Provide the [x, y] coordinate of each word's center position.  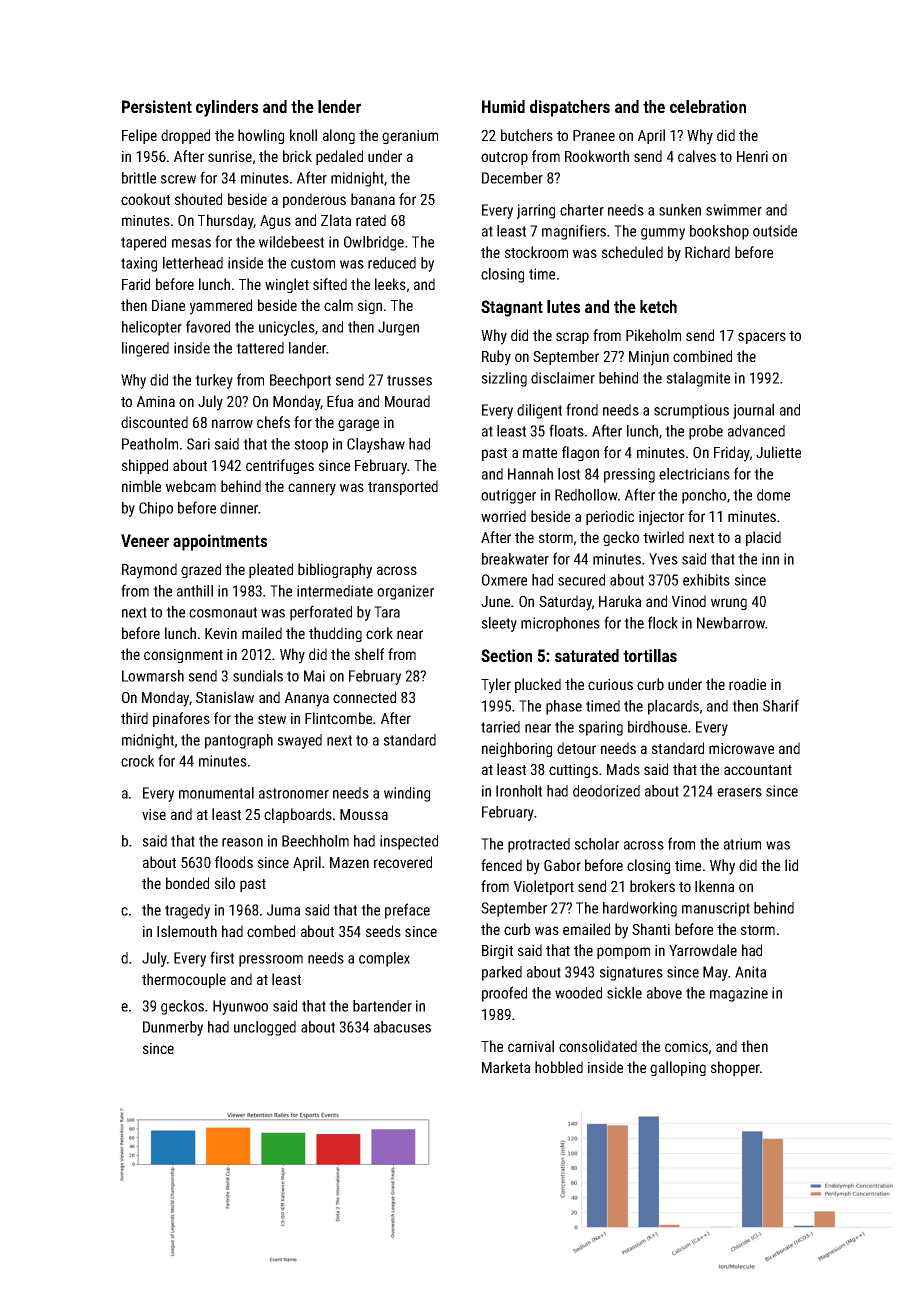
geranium [410, 137]
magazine [739, 994]
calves [697, 156]
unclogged [265, 1028]
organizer [405, 592]
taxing [139, 264]
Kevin [221, 633]
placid [763, 538]
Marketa [506, 1067]
